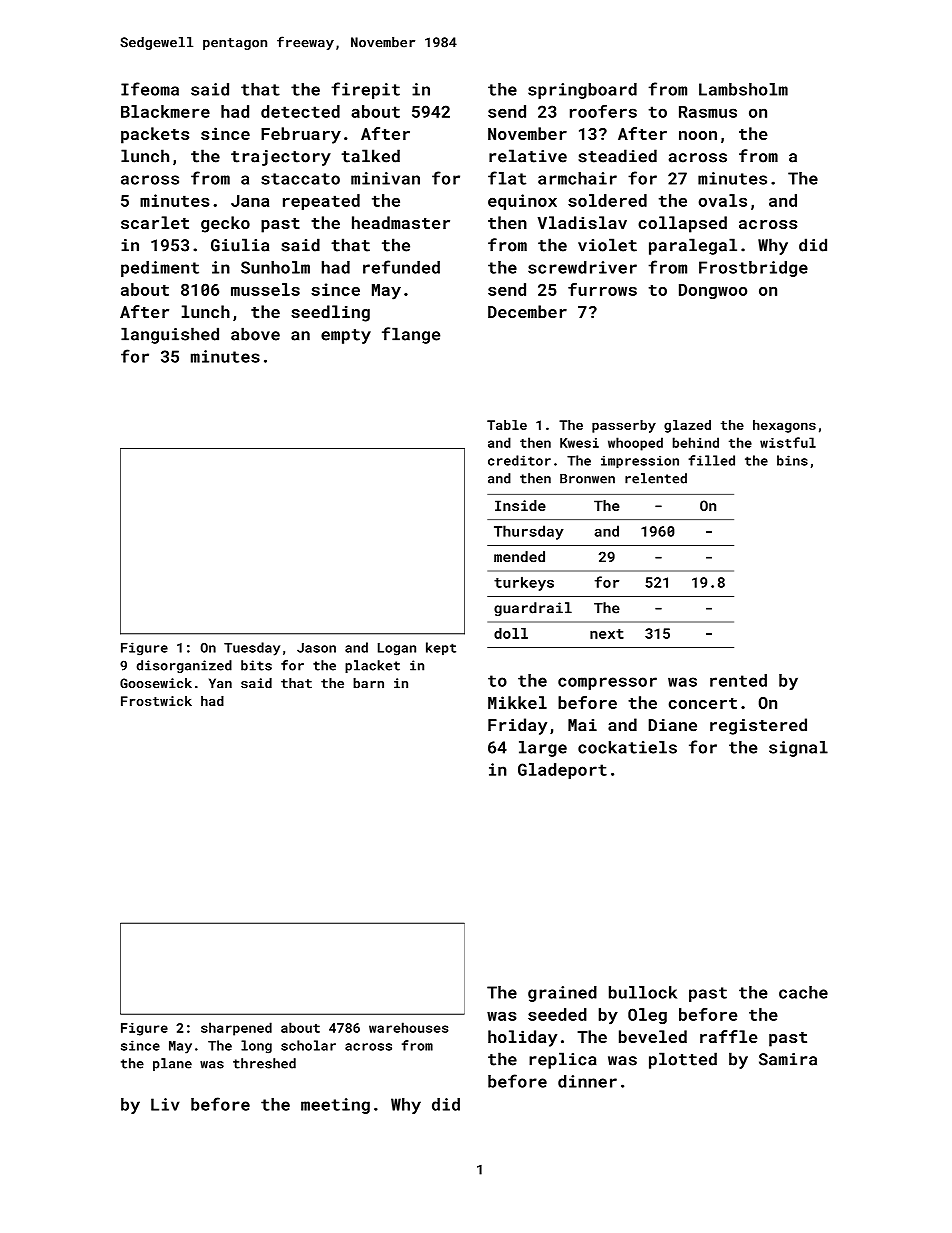 This screenshot has height=1233, width=952. I want to click on dinner, so click(587, 1081).
